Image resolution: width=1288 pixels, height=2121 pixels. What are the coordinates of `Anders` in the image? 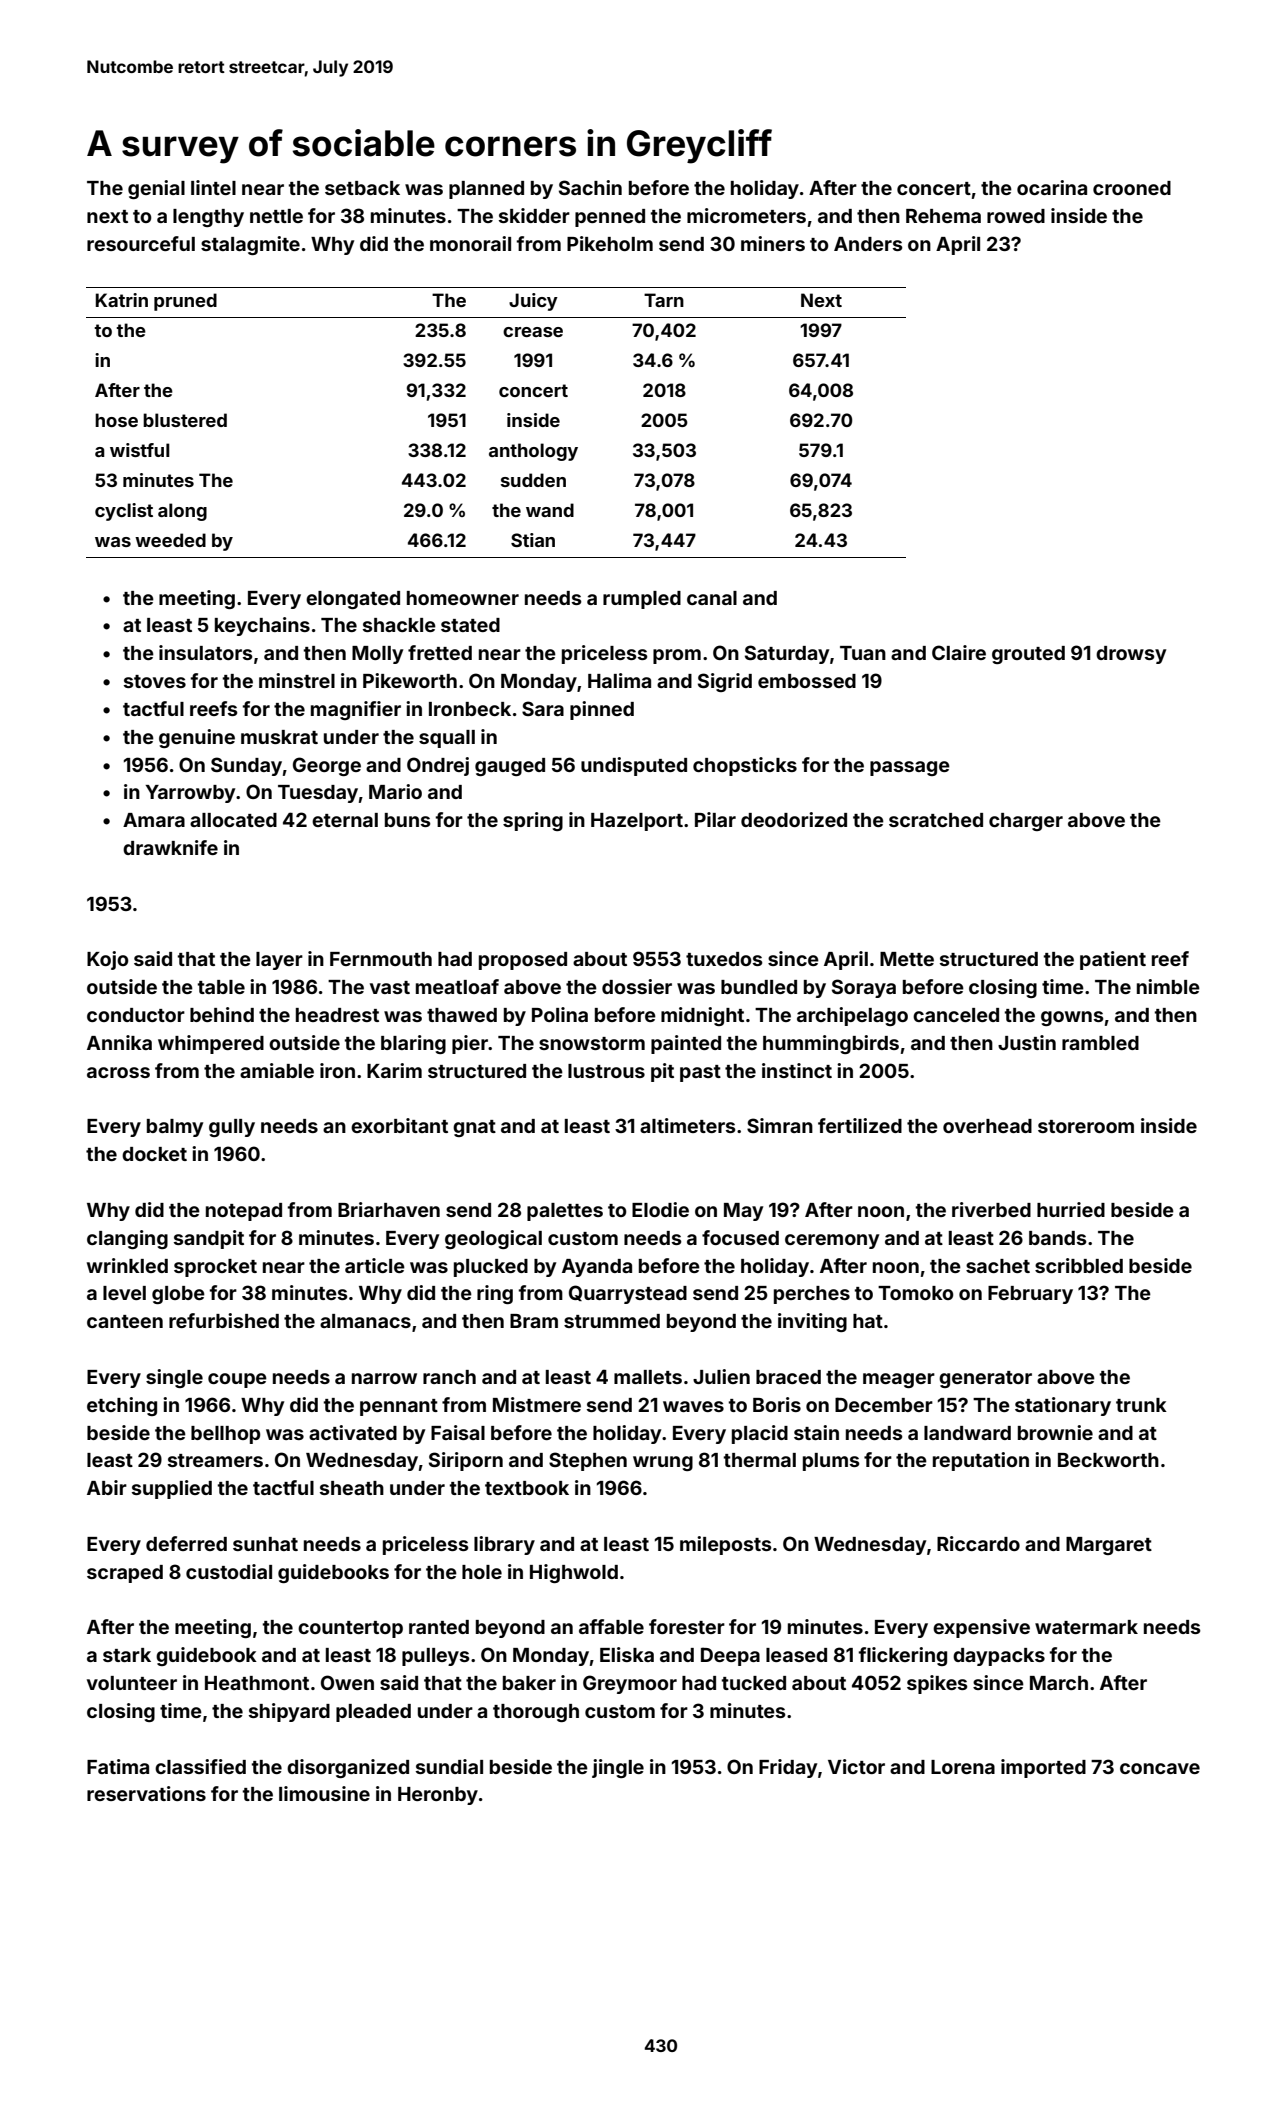 It's located at (868, 244).
